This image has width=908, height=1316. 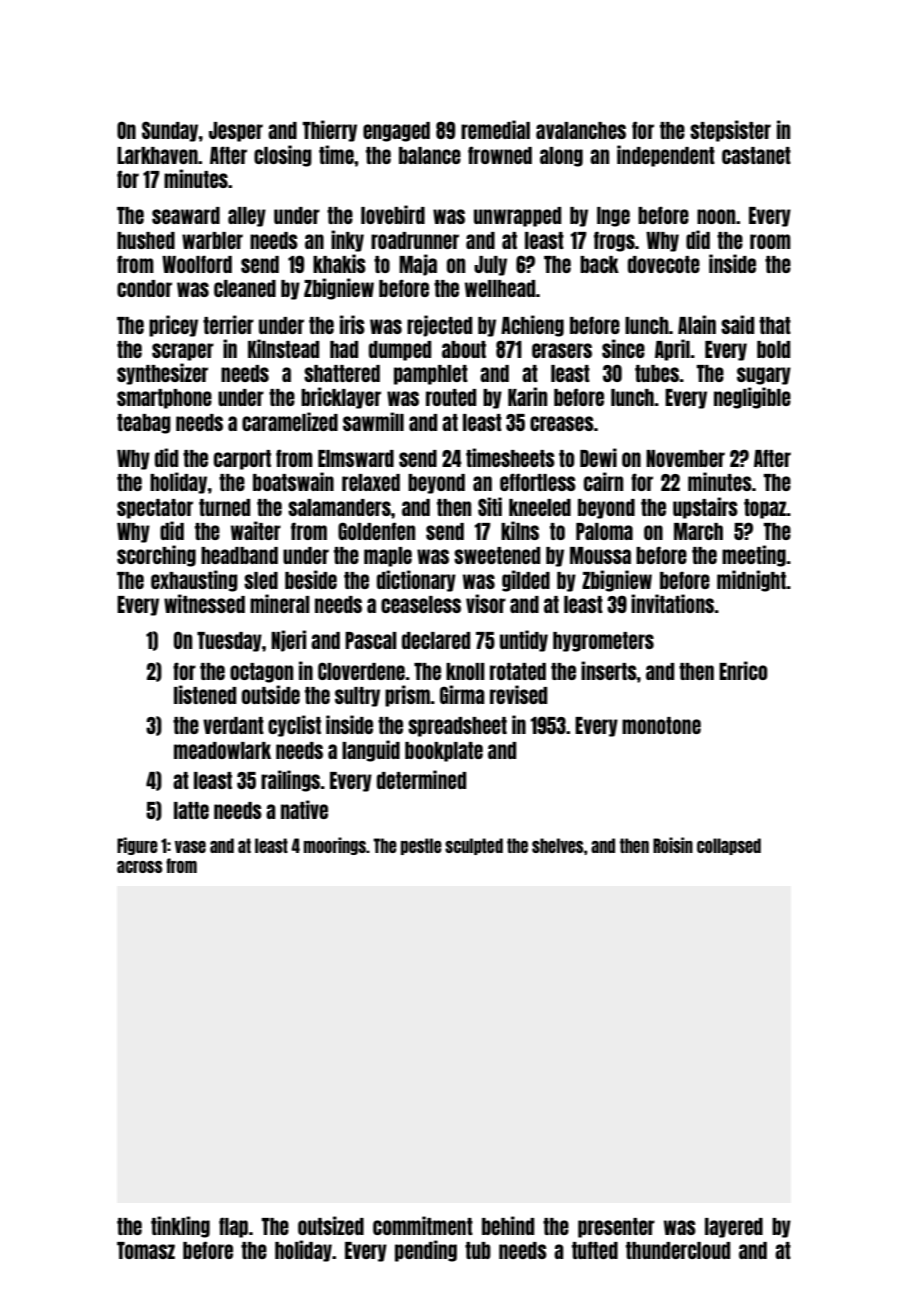 I want to click on midnight, so click(x=752, y=581).
